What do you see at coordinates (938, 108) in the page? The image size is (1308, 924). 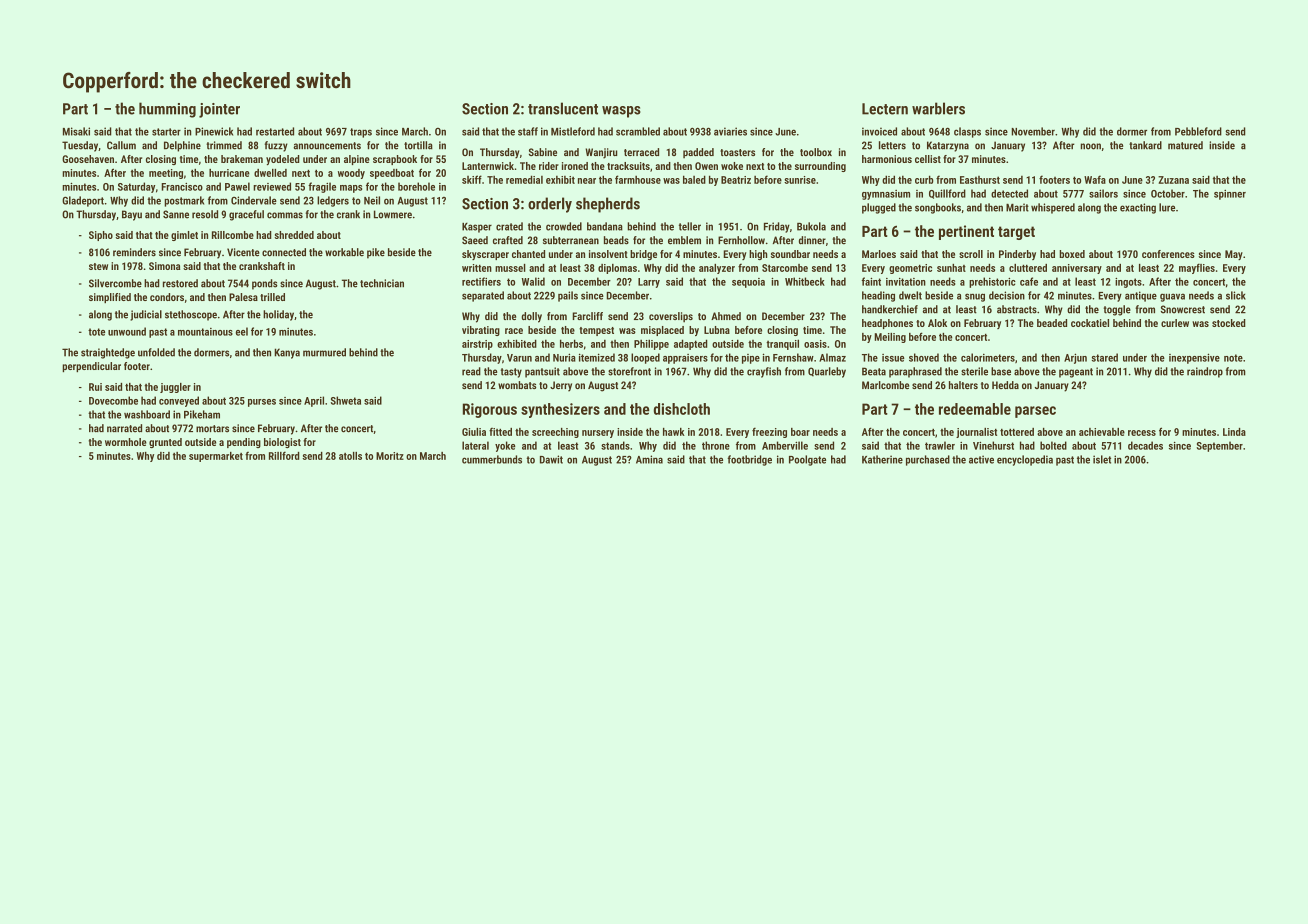 I see `warblers` at bounding box center [938, 108].
